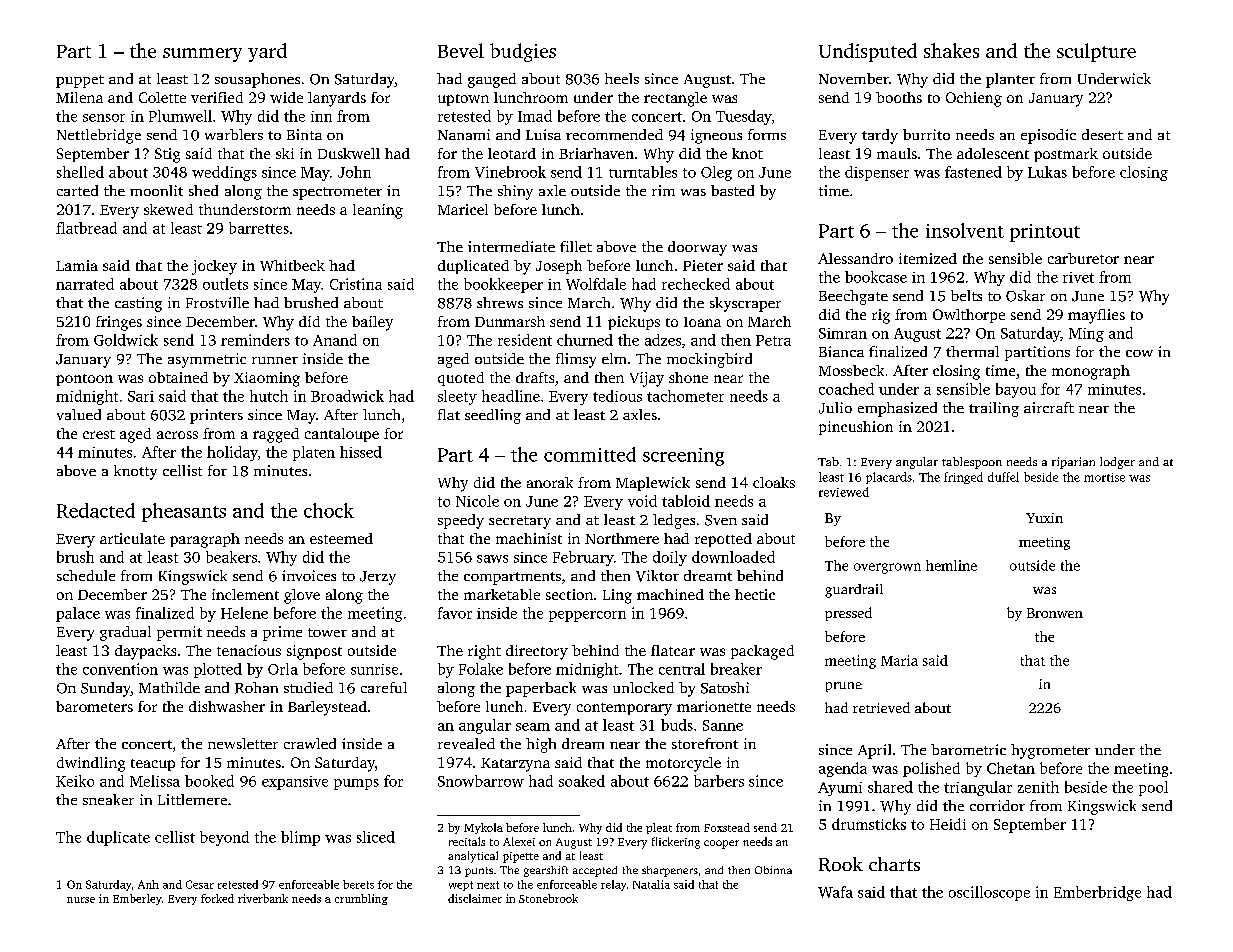  What do you see at coordinates (622, 78) in the screenshot?
I see `heels` at bounding box center [622, 78].
